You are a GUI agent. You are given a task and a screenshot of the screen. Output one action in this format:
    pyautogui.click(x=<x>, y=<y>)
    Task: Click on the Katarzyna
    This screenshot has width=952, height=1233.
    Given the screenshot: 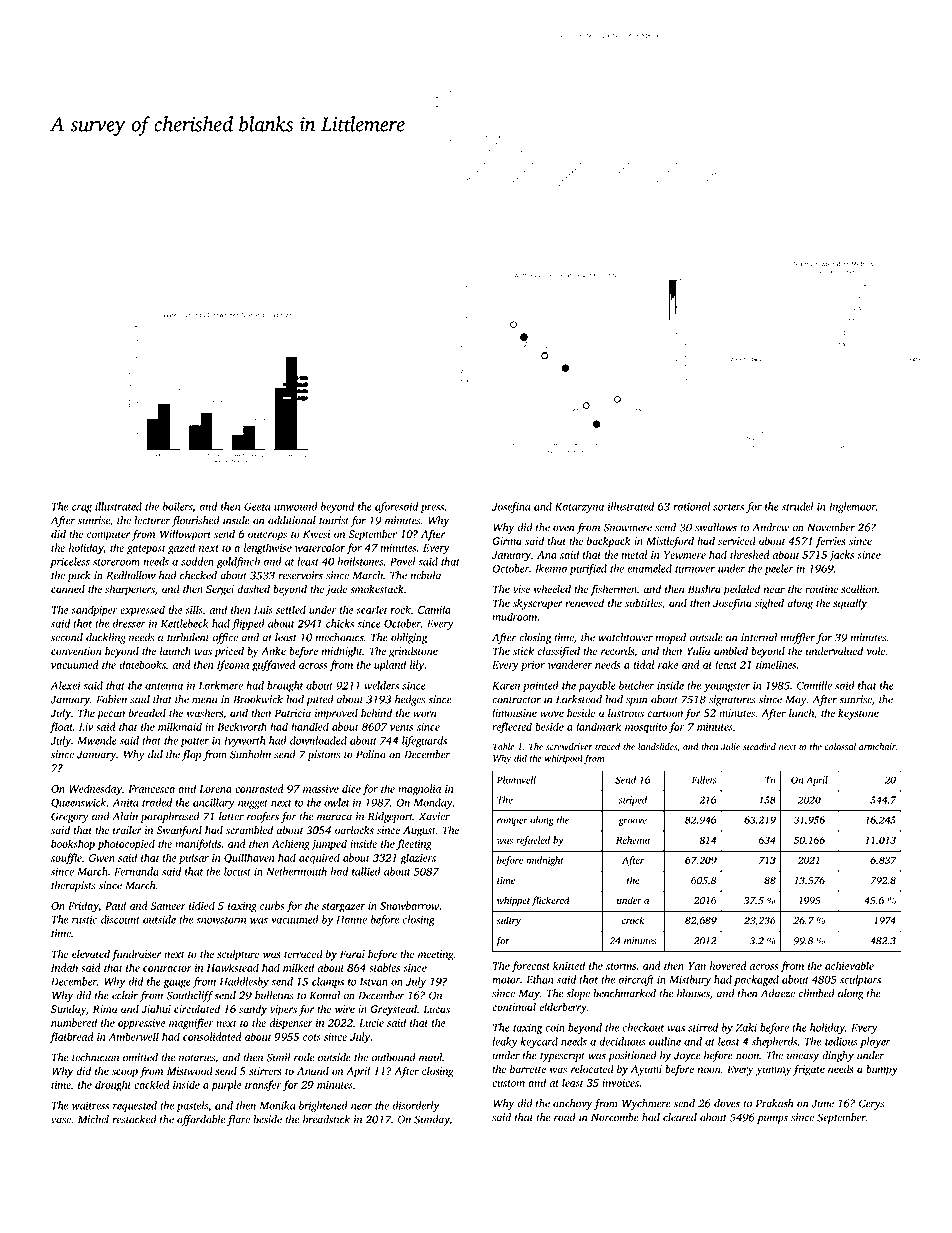 What is the action you would take?
    pyautogui.click(x=579, y=508)
